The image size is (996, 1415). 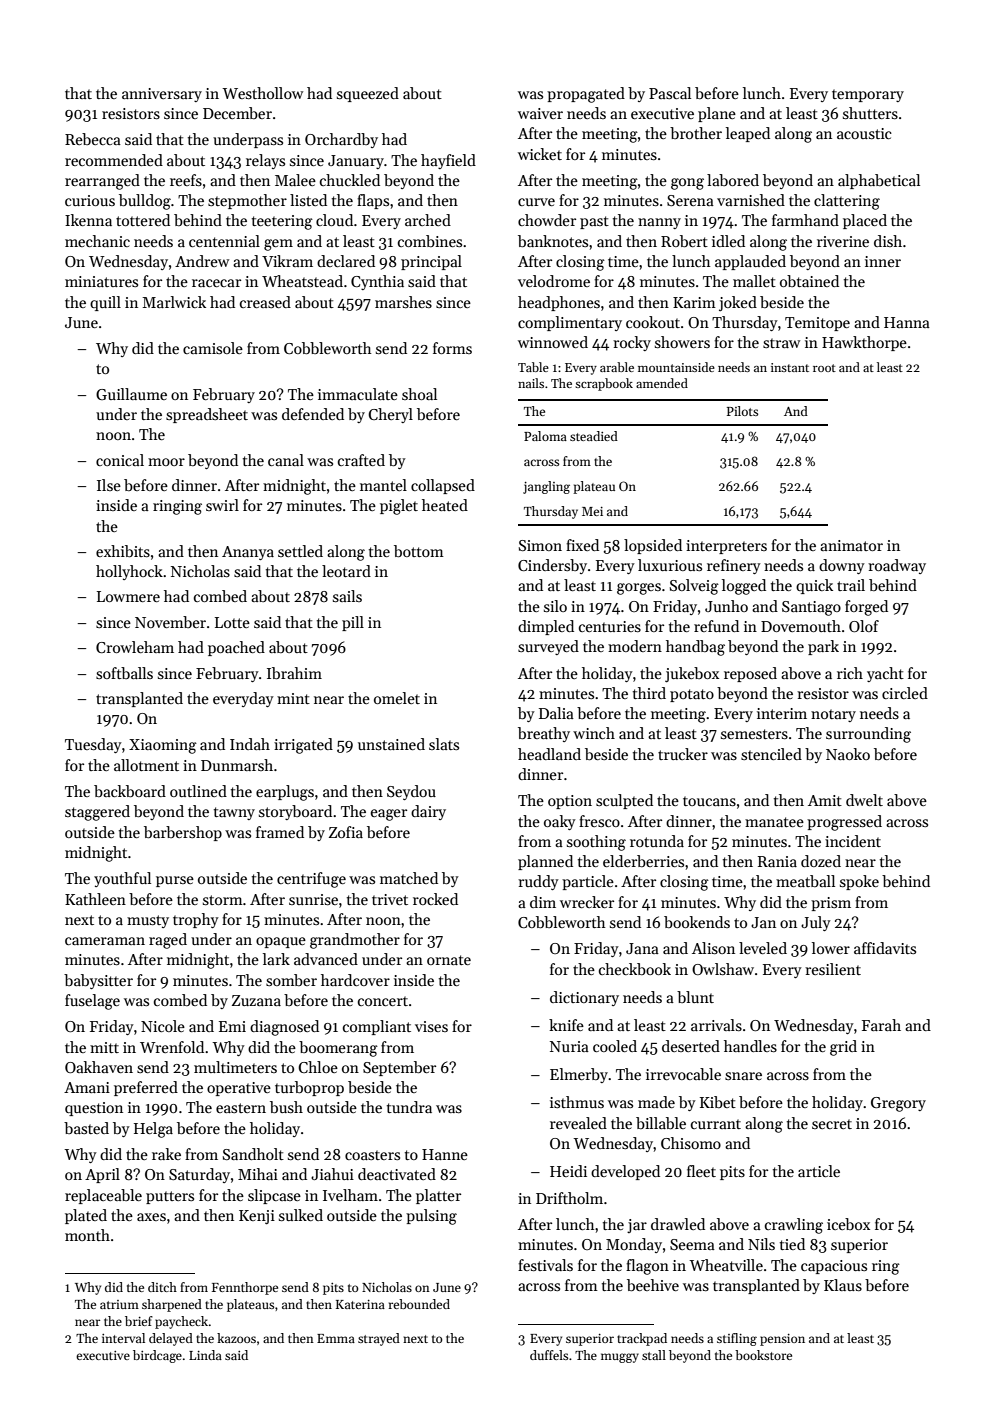 I want to click on mechanic, so click(x=97, y=241).
